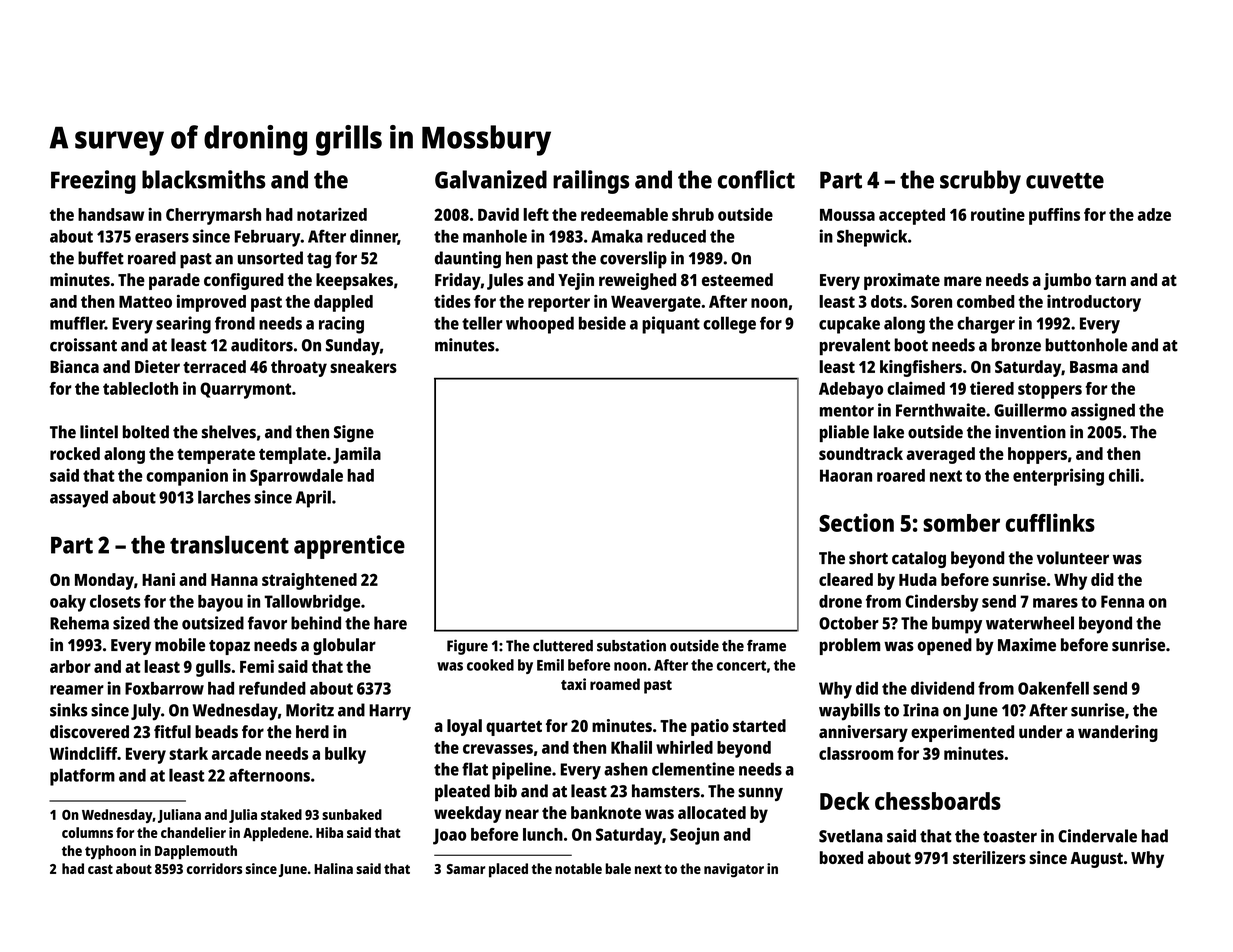 The width and height of the page is (1233, 952). I want to click on mentor, so click(847, 411).
